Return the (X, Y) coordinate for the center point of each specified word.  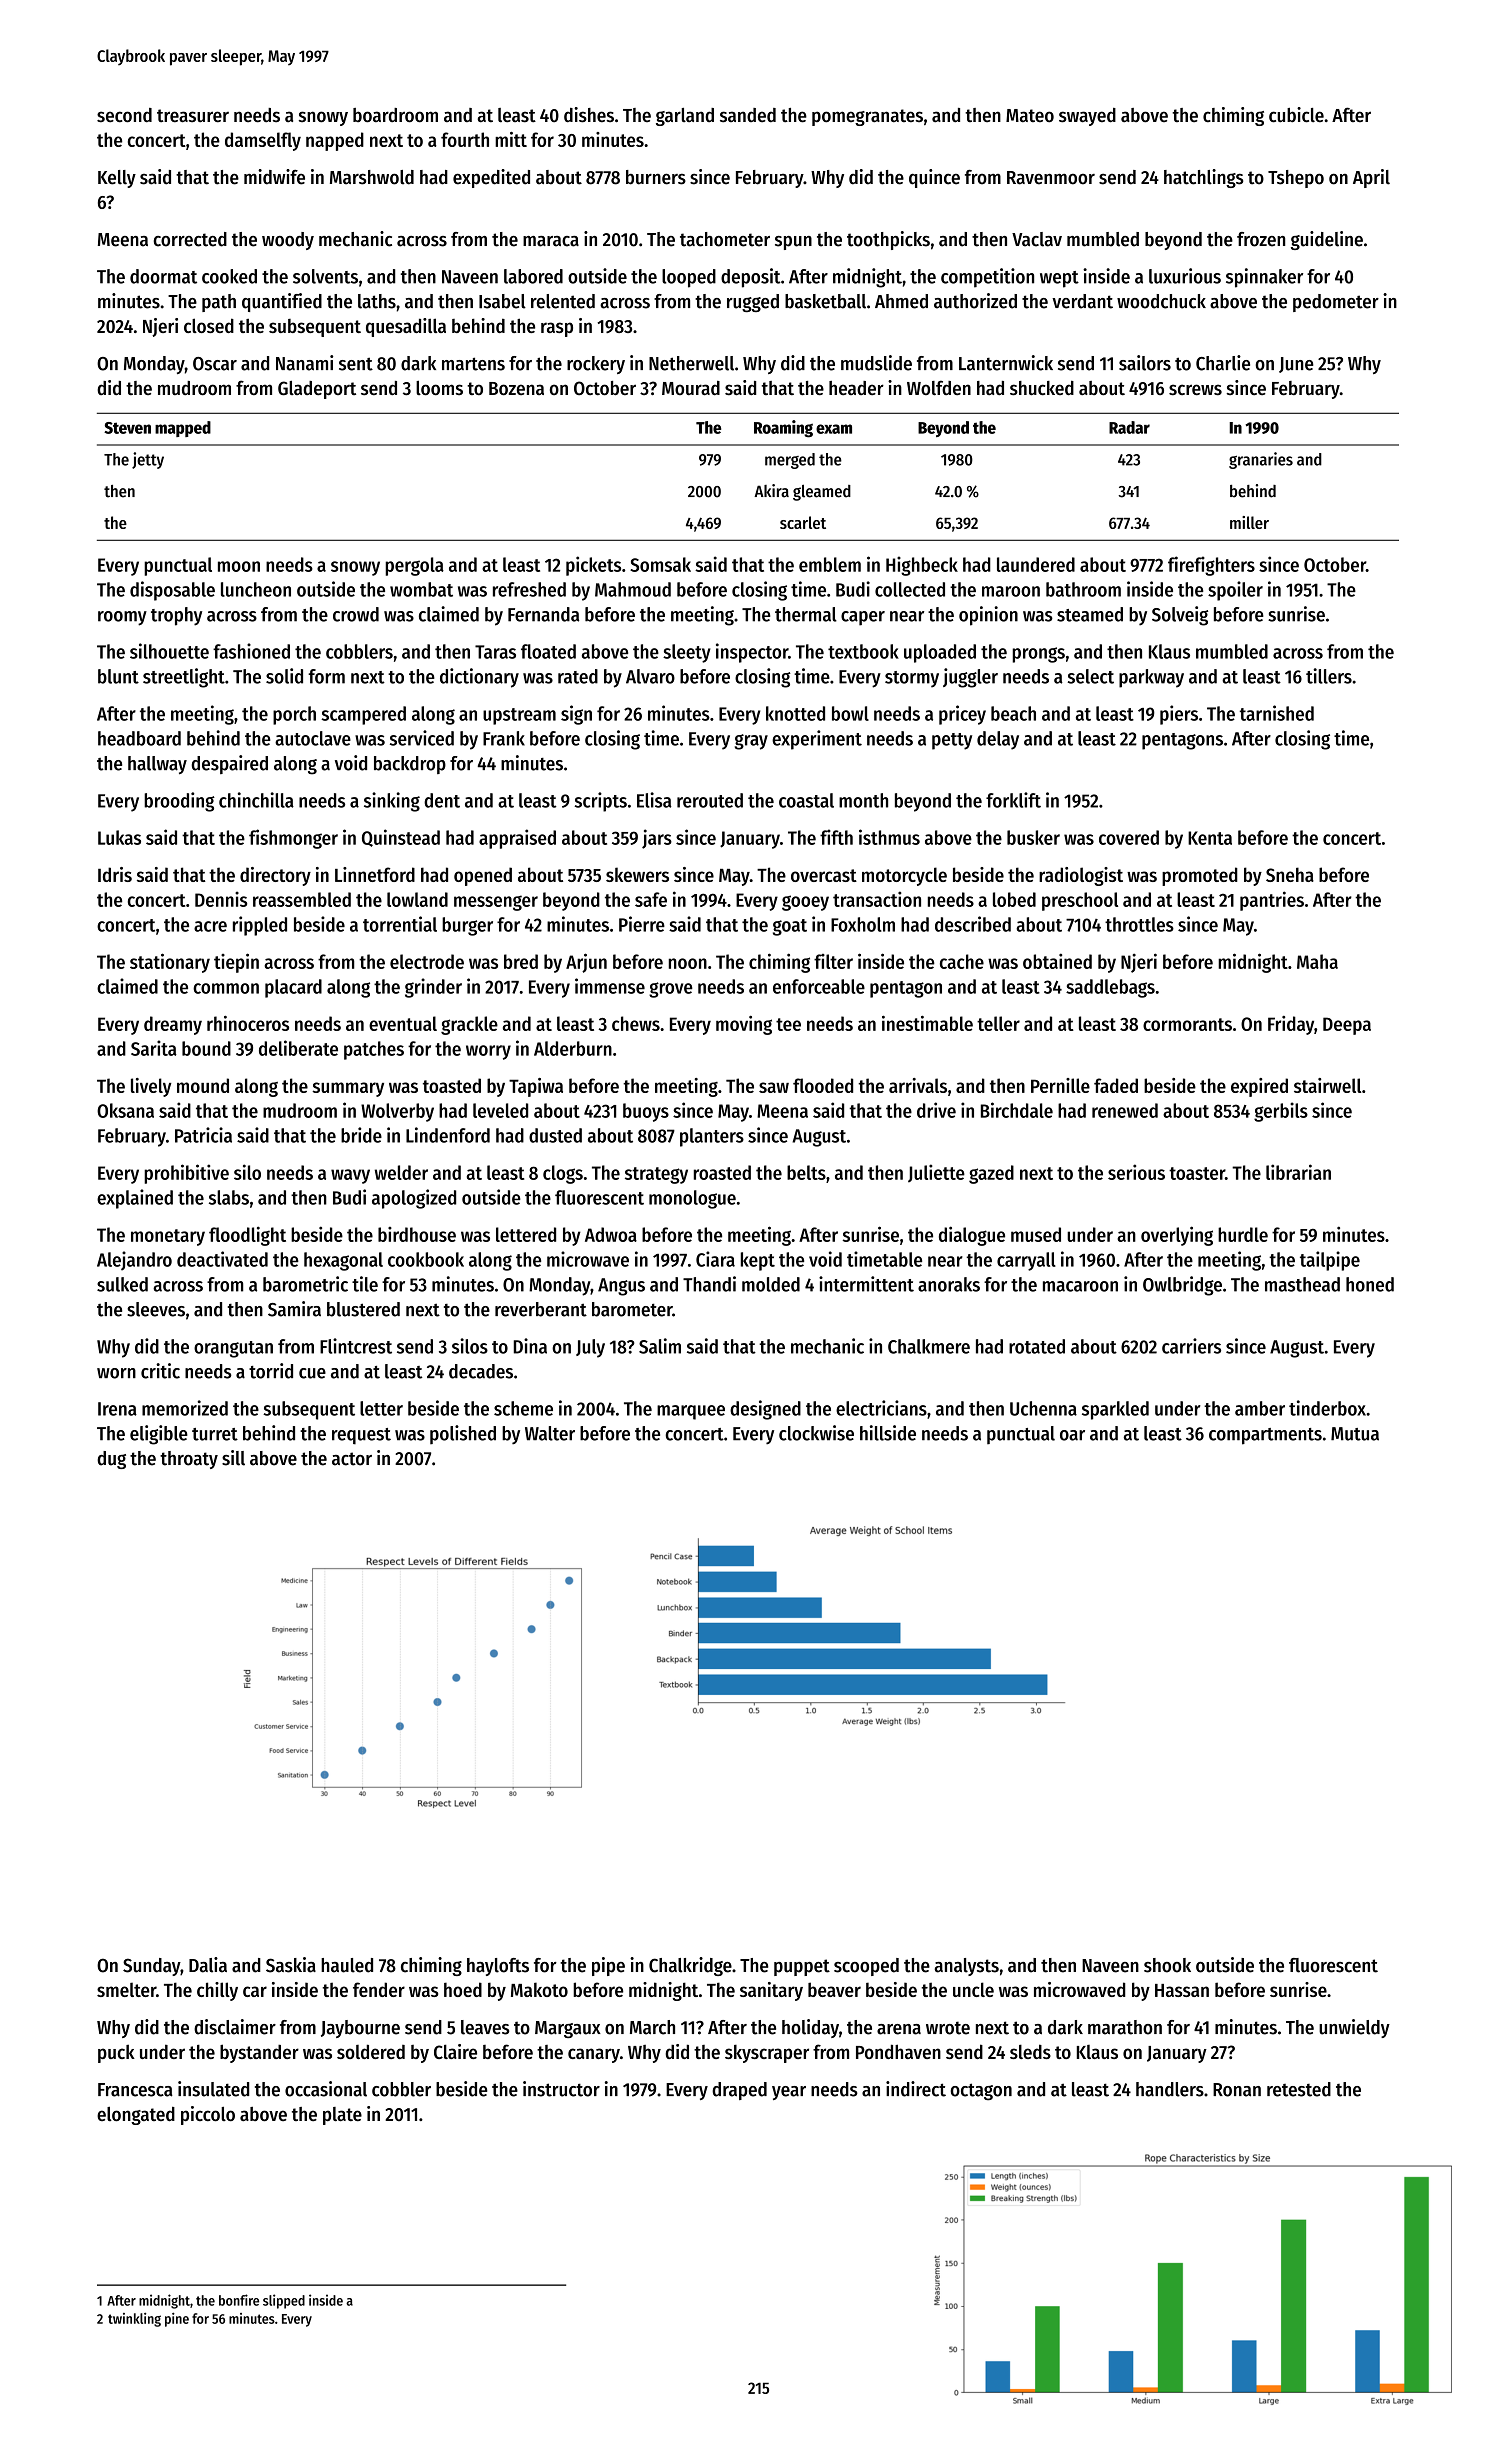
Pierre (642, 924)
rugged (753, 303)
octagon (981, 2092)
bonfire (239, 2300)
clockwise (816, 1433)
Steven (127, 428)
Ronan (1237, 2090)
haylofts (498, 1967)
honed (1370, 1284)
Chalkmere (929, 1346)
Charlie (1223, 363)
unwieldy (1354, 2028)
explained (135, 1199)
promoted (1200, 876)
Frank (504, 738)
